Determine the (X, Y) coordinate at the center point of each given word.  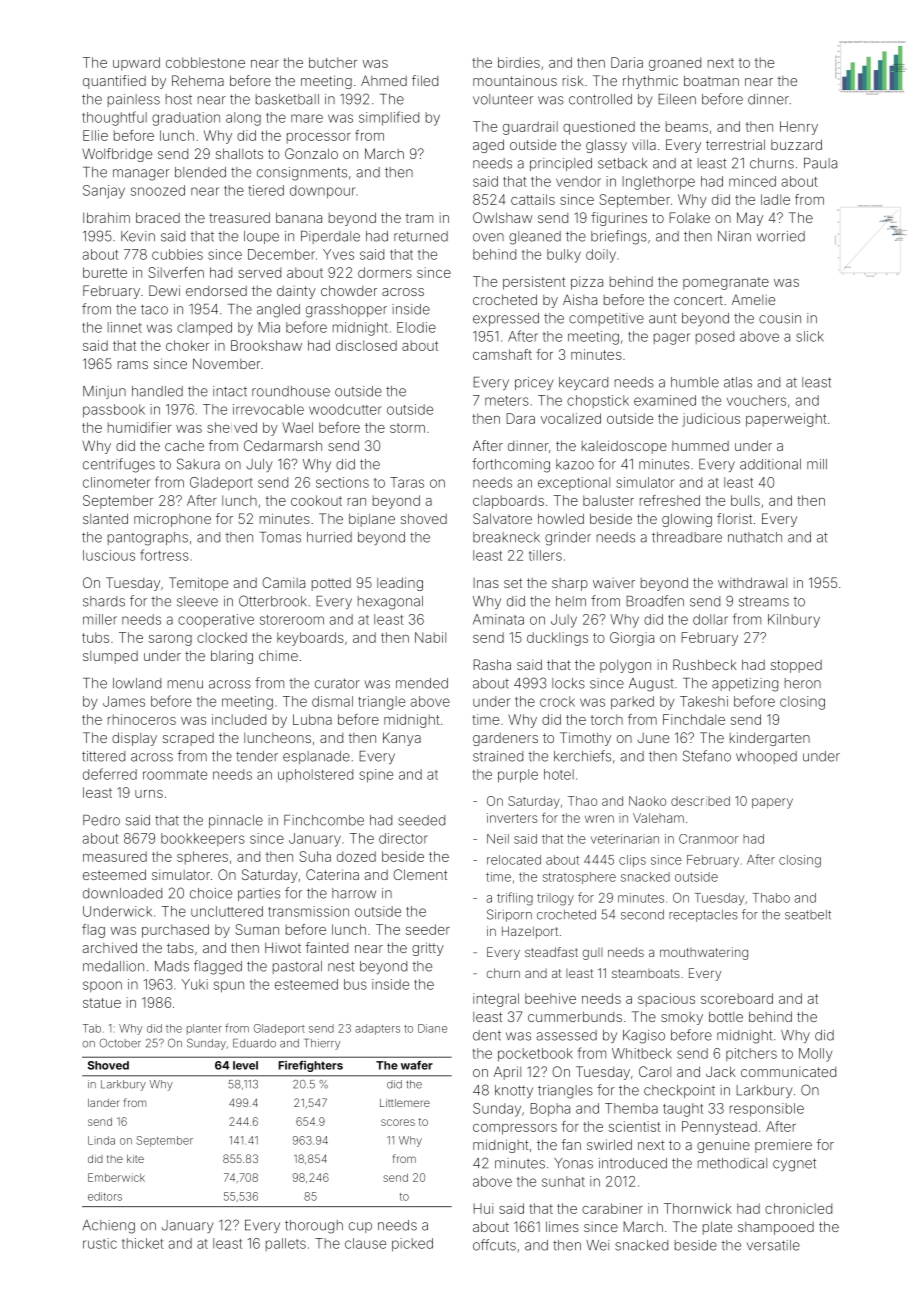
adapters (377, 1029)
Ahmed (384, 80)
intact (230, 391)
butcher (333, 62)
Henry (799, 128)
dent (487, 1035)
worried (781, 236)
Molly (815, 1055)
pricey (534, 383)
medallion (113, 966)
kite (135, 1159)
